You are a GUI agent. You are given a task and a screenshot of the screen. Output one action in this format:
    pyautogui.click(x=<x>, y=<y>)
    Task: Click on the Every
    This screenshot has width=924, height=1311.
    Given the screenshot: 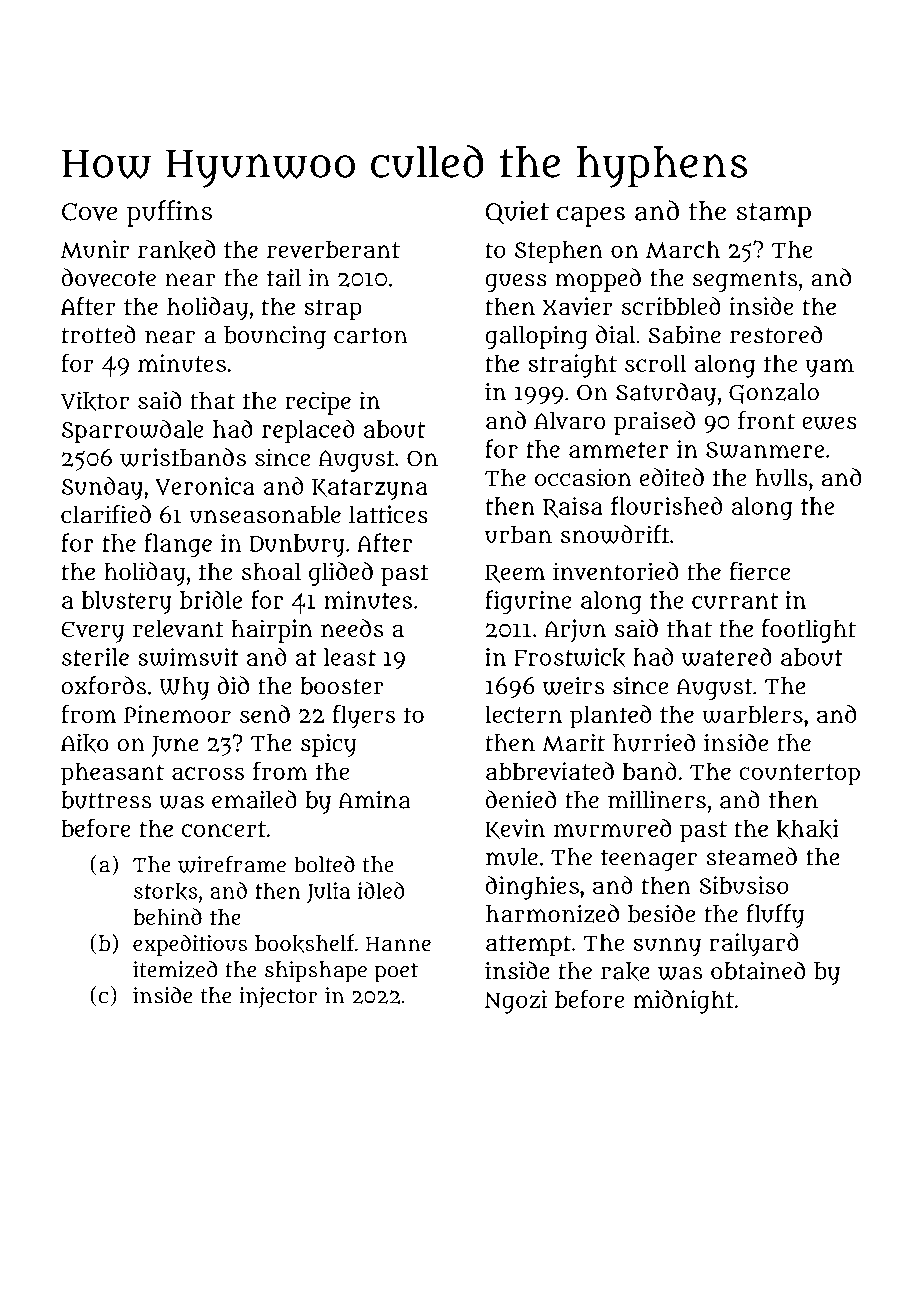 What is the action you would take?
    pyautogui.click(x=93, y=632)
